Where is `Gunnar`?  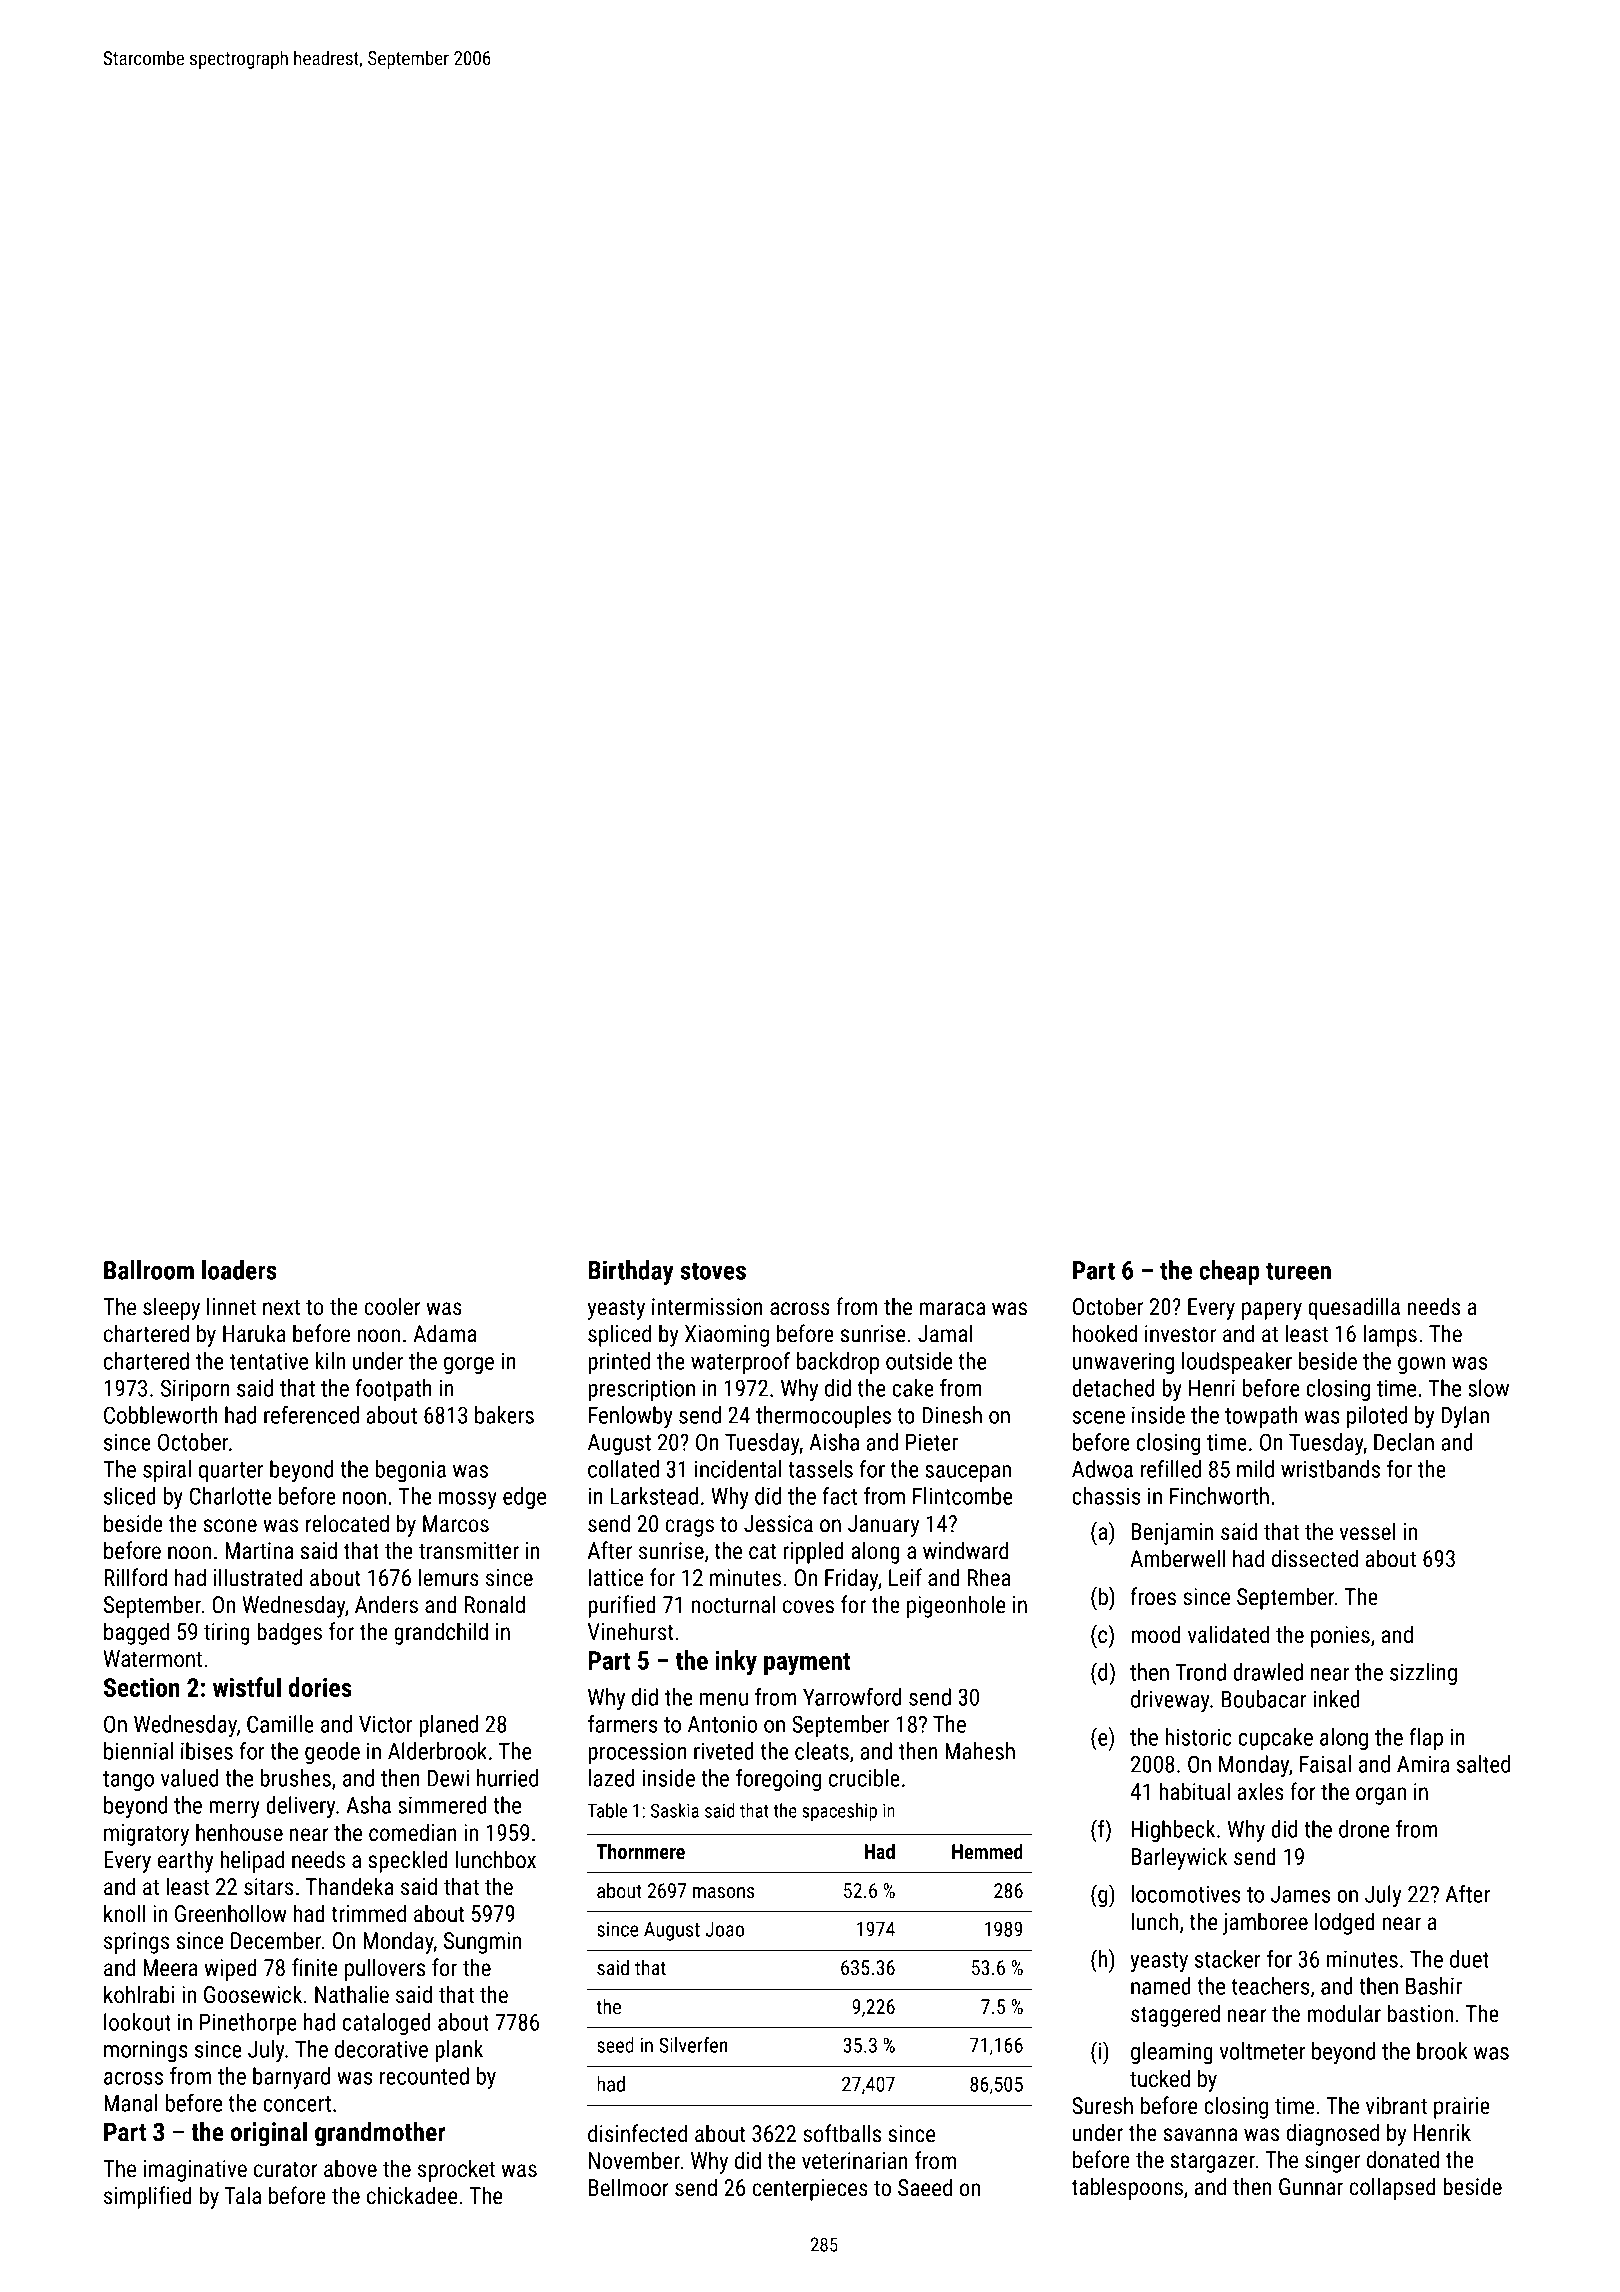
Gunnar is located at coordinates (1311, 2187).
